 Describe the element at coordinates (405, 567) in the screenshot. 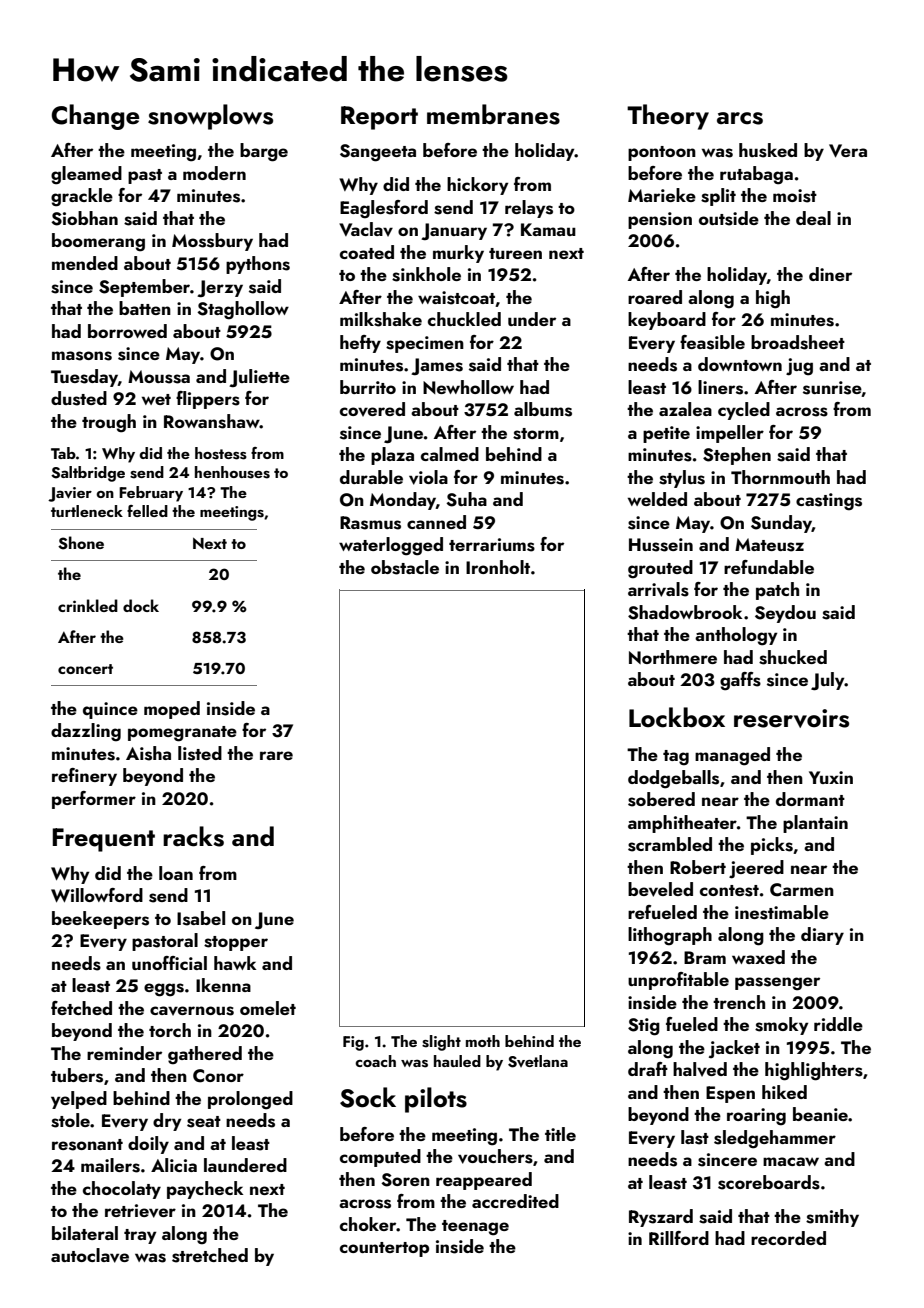

I see `obstacle` at that location.
